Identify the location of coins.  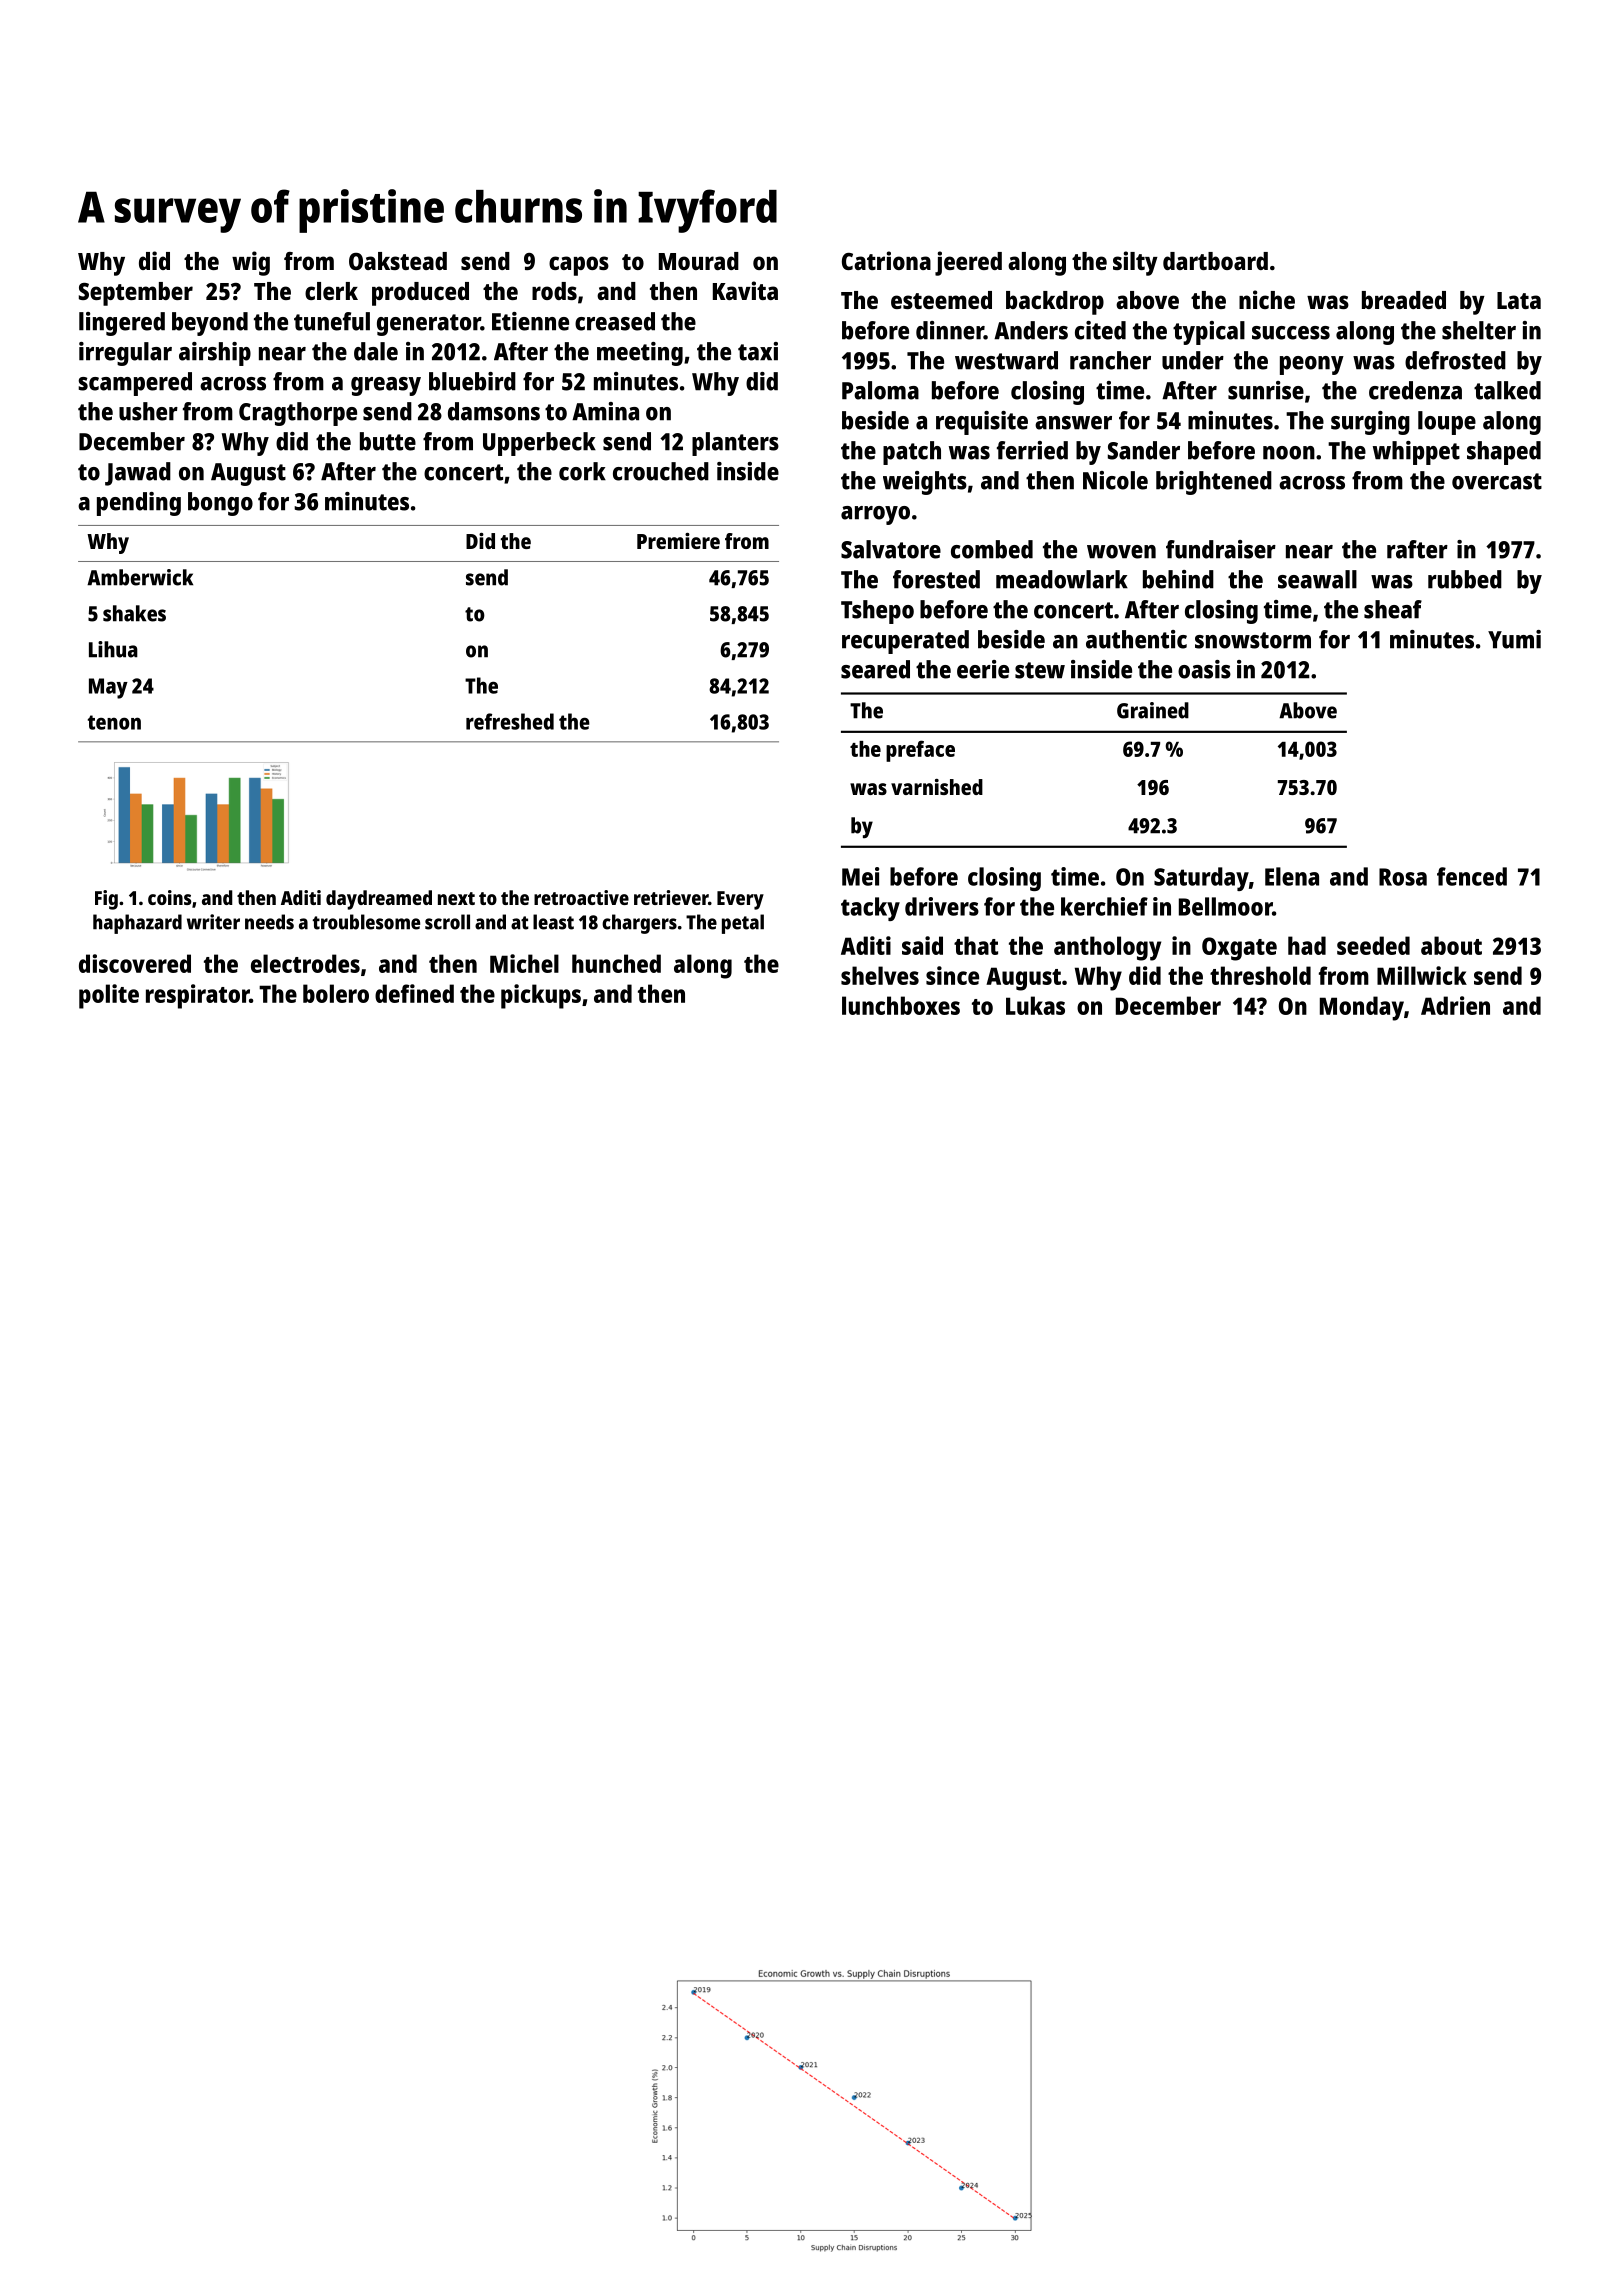
(170, 897).
